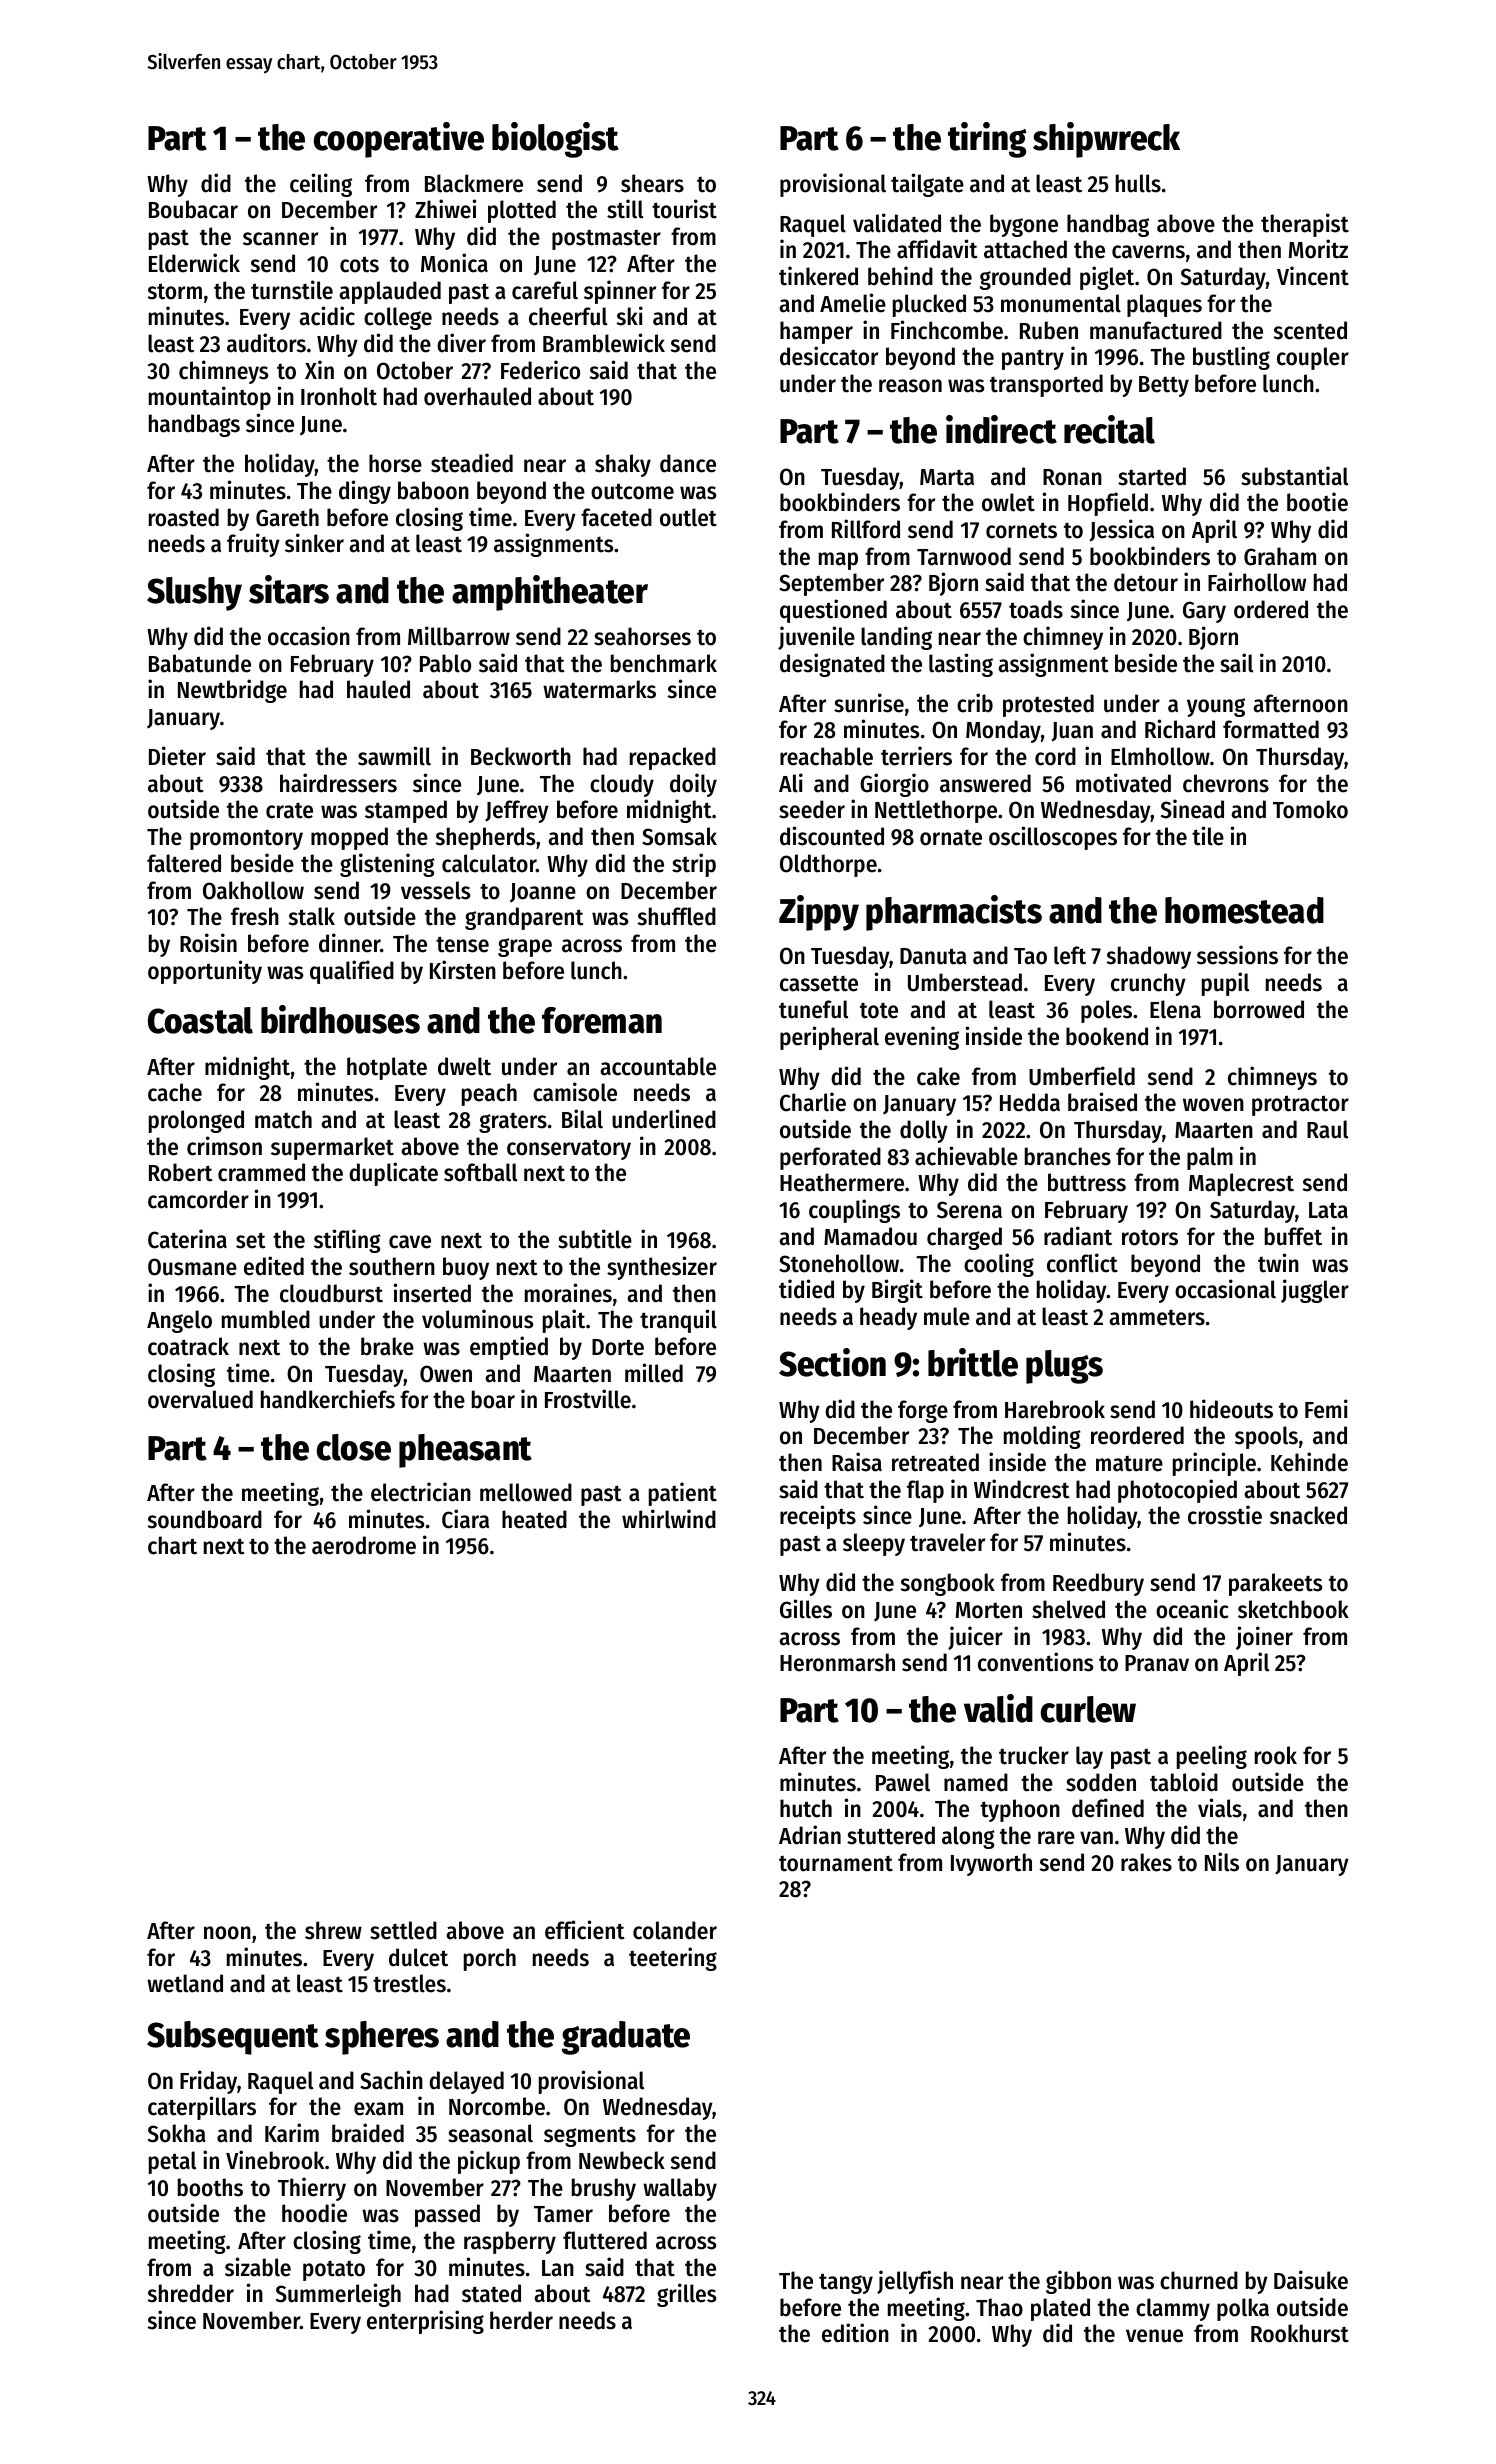  What do you see at coordinates (1106, 140) in the screenshot?
I see `shipwreck` at bounding box center [1106, 140].
